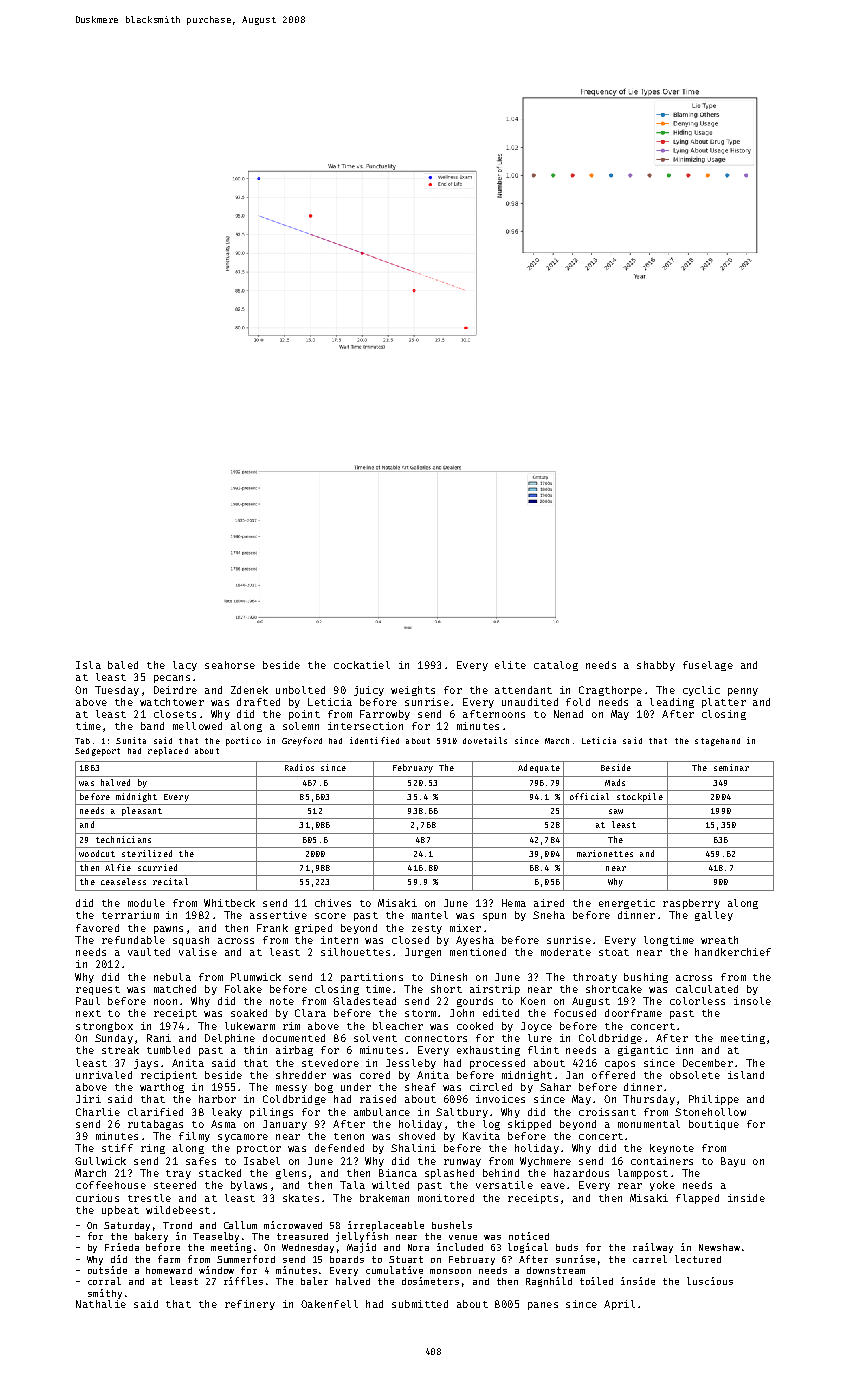 Image resolution: width=849 pixels, height=1400 pixels. What do you see at coordinates (372, 978) in the screenshot?
I see `partitions` at bounding box center [372, 978].
